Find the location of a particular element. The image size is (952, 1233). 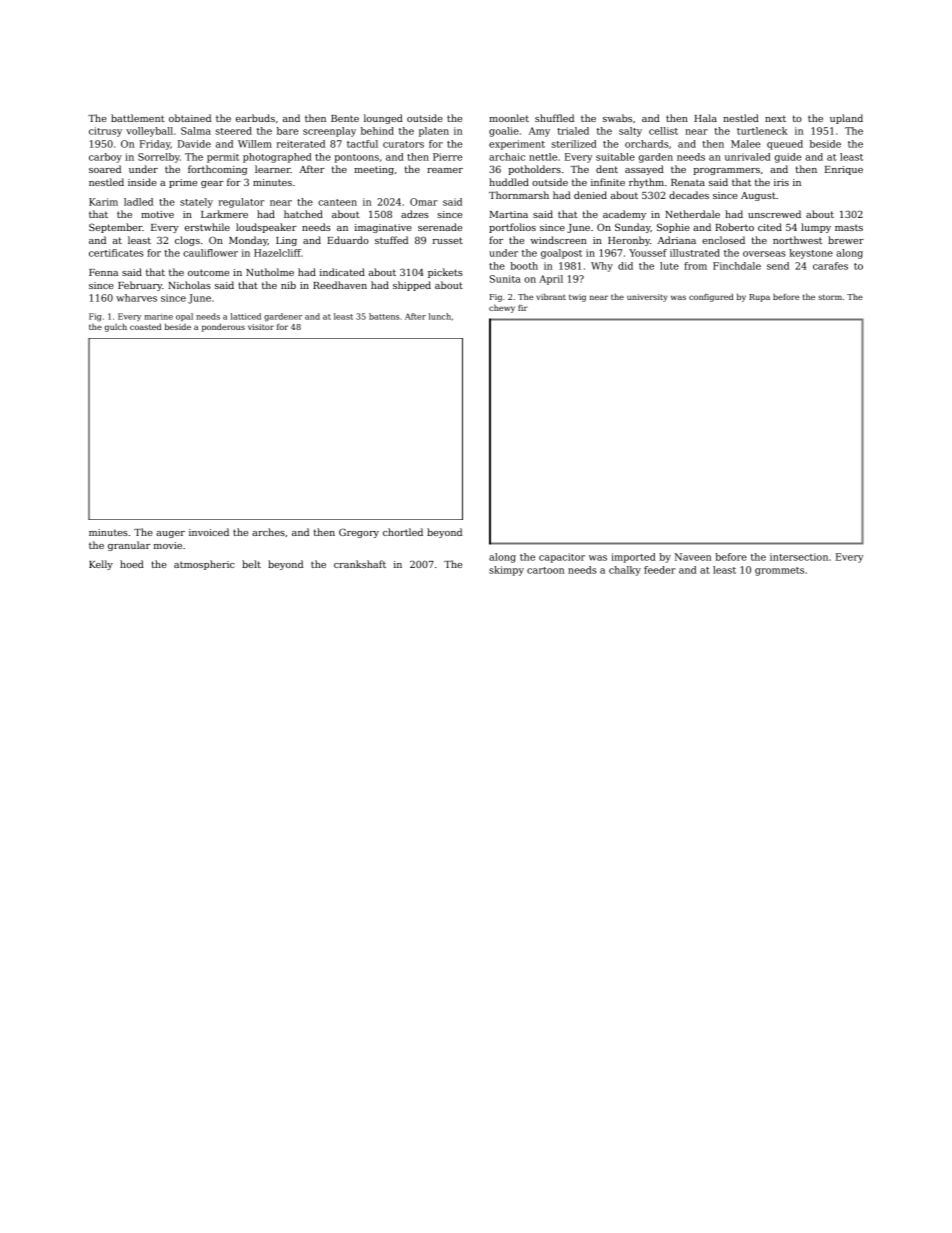

guide is located at coordinates (788, 158).
